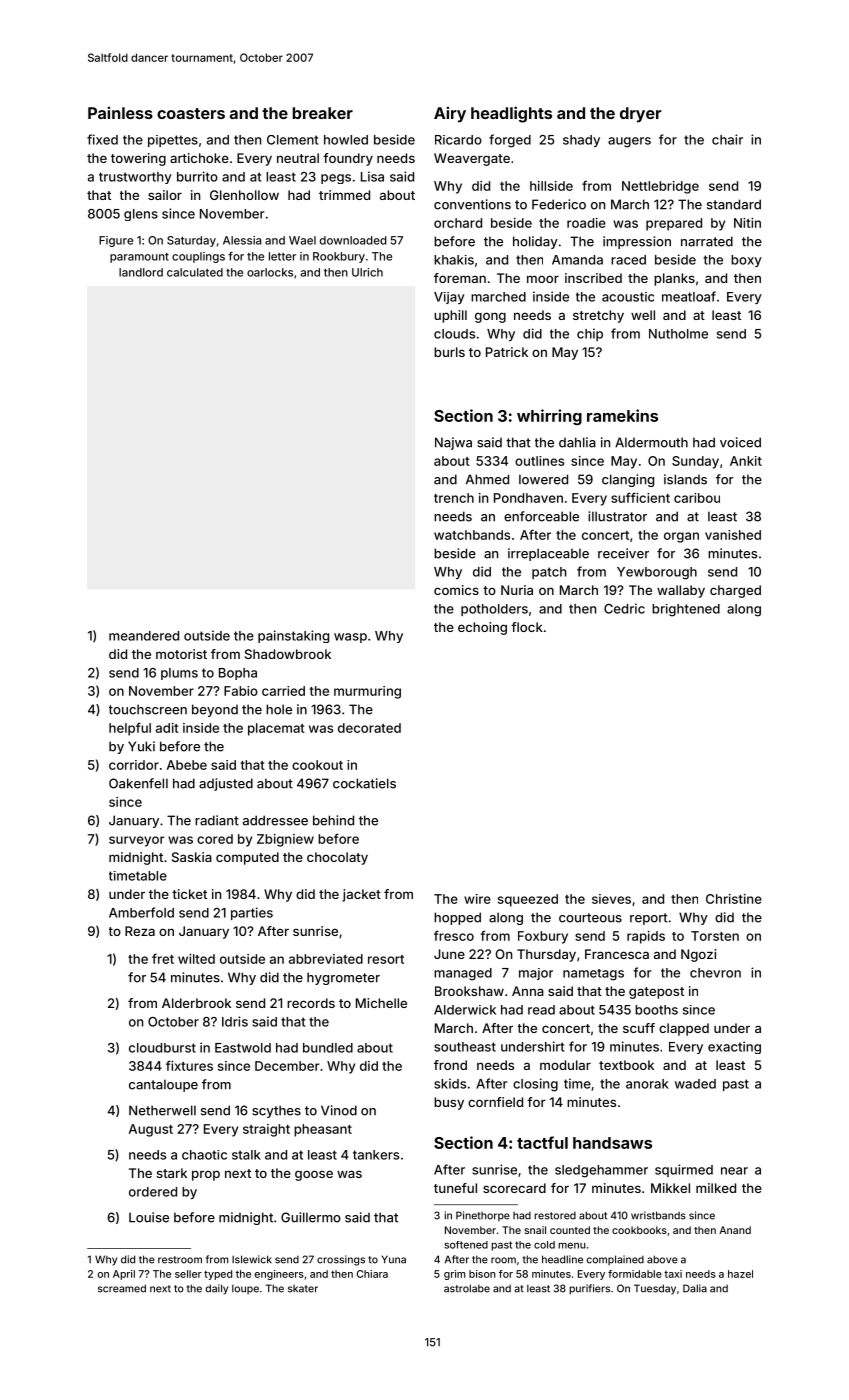  What do you see at coordinates (122, 1288) in the image?
I see `screamed` at bounding box center [122, 1288].
